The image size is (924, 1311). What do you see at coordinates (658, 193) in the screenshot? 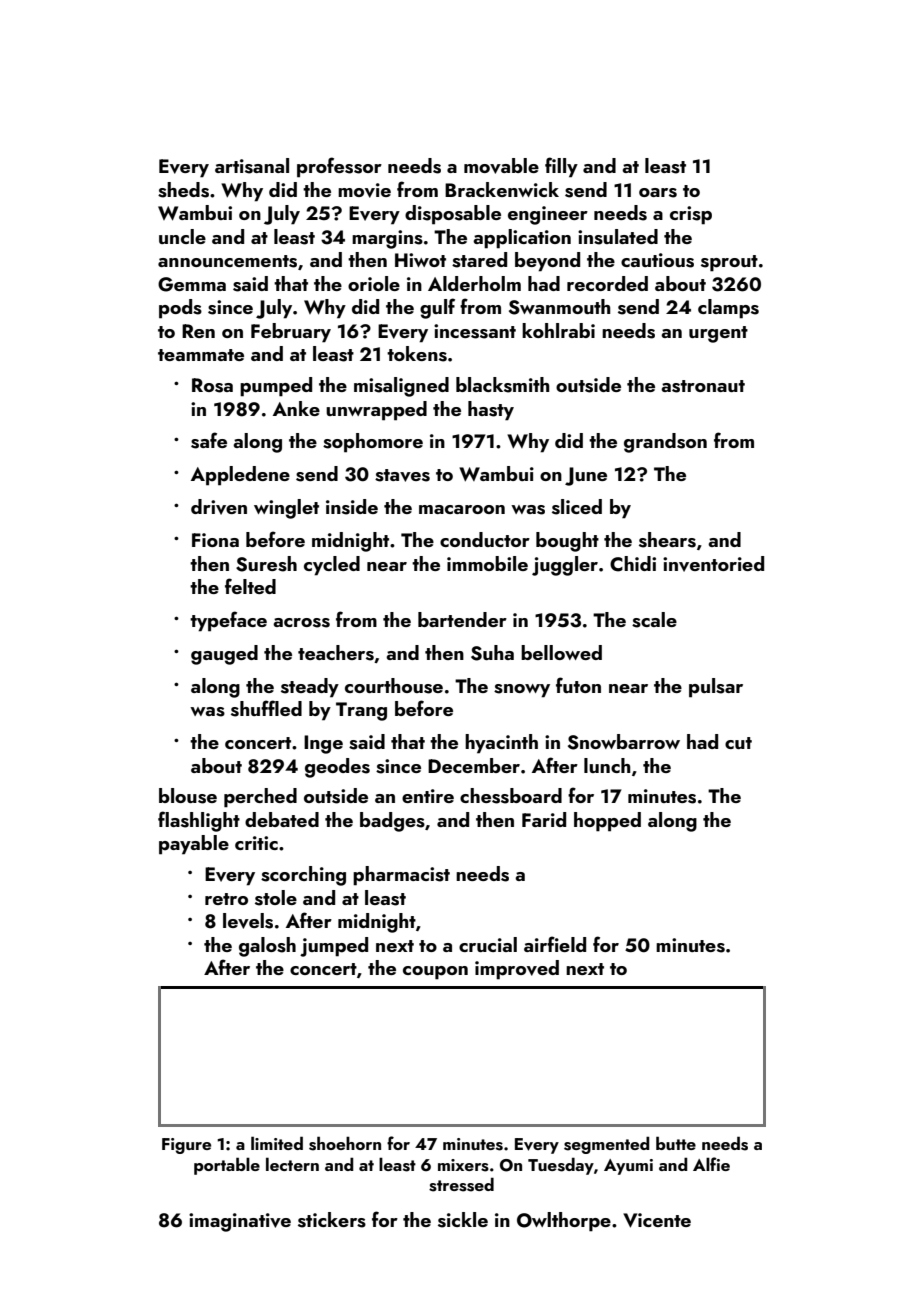
I see `oars` at bounding box center [658, 193].
